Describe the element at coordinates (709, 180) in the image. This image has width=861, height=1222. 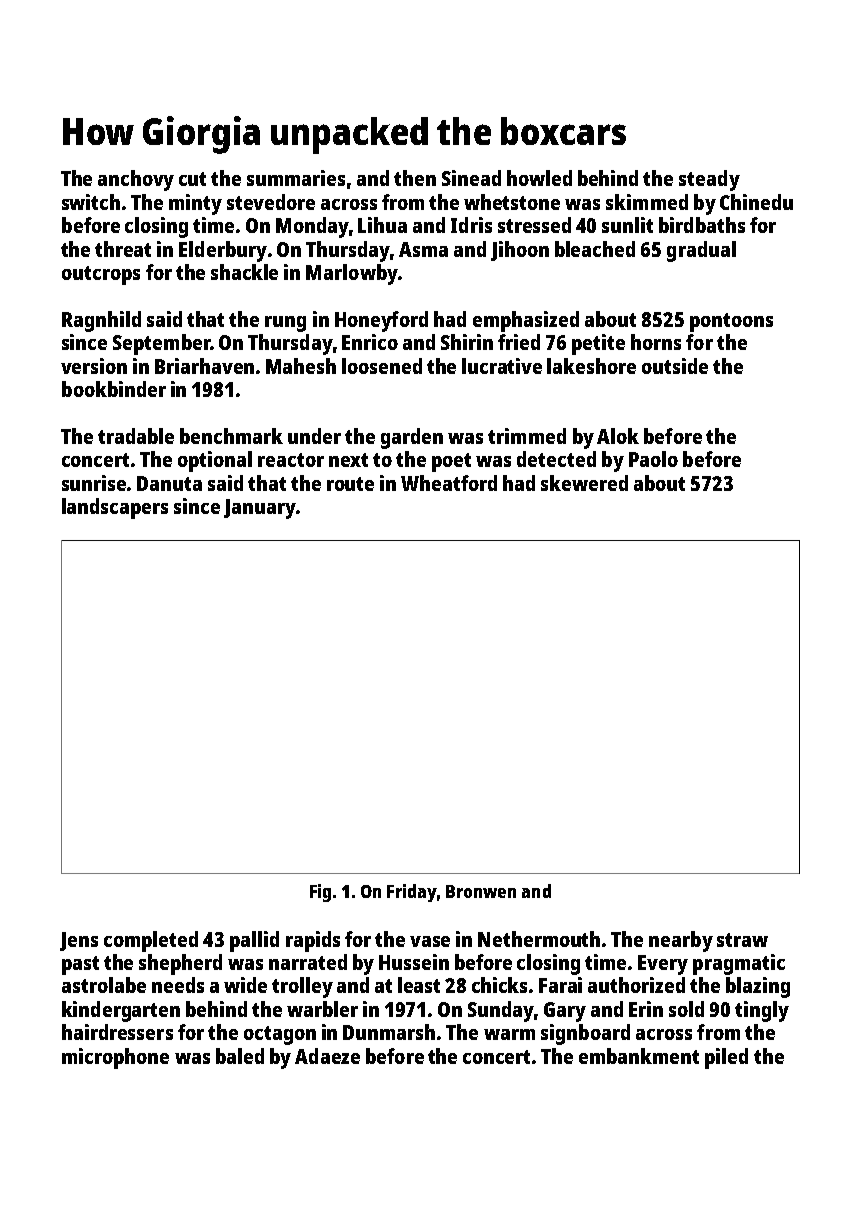
I see `steady` at that location.
